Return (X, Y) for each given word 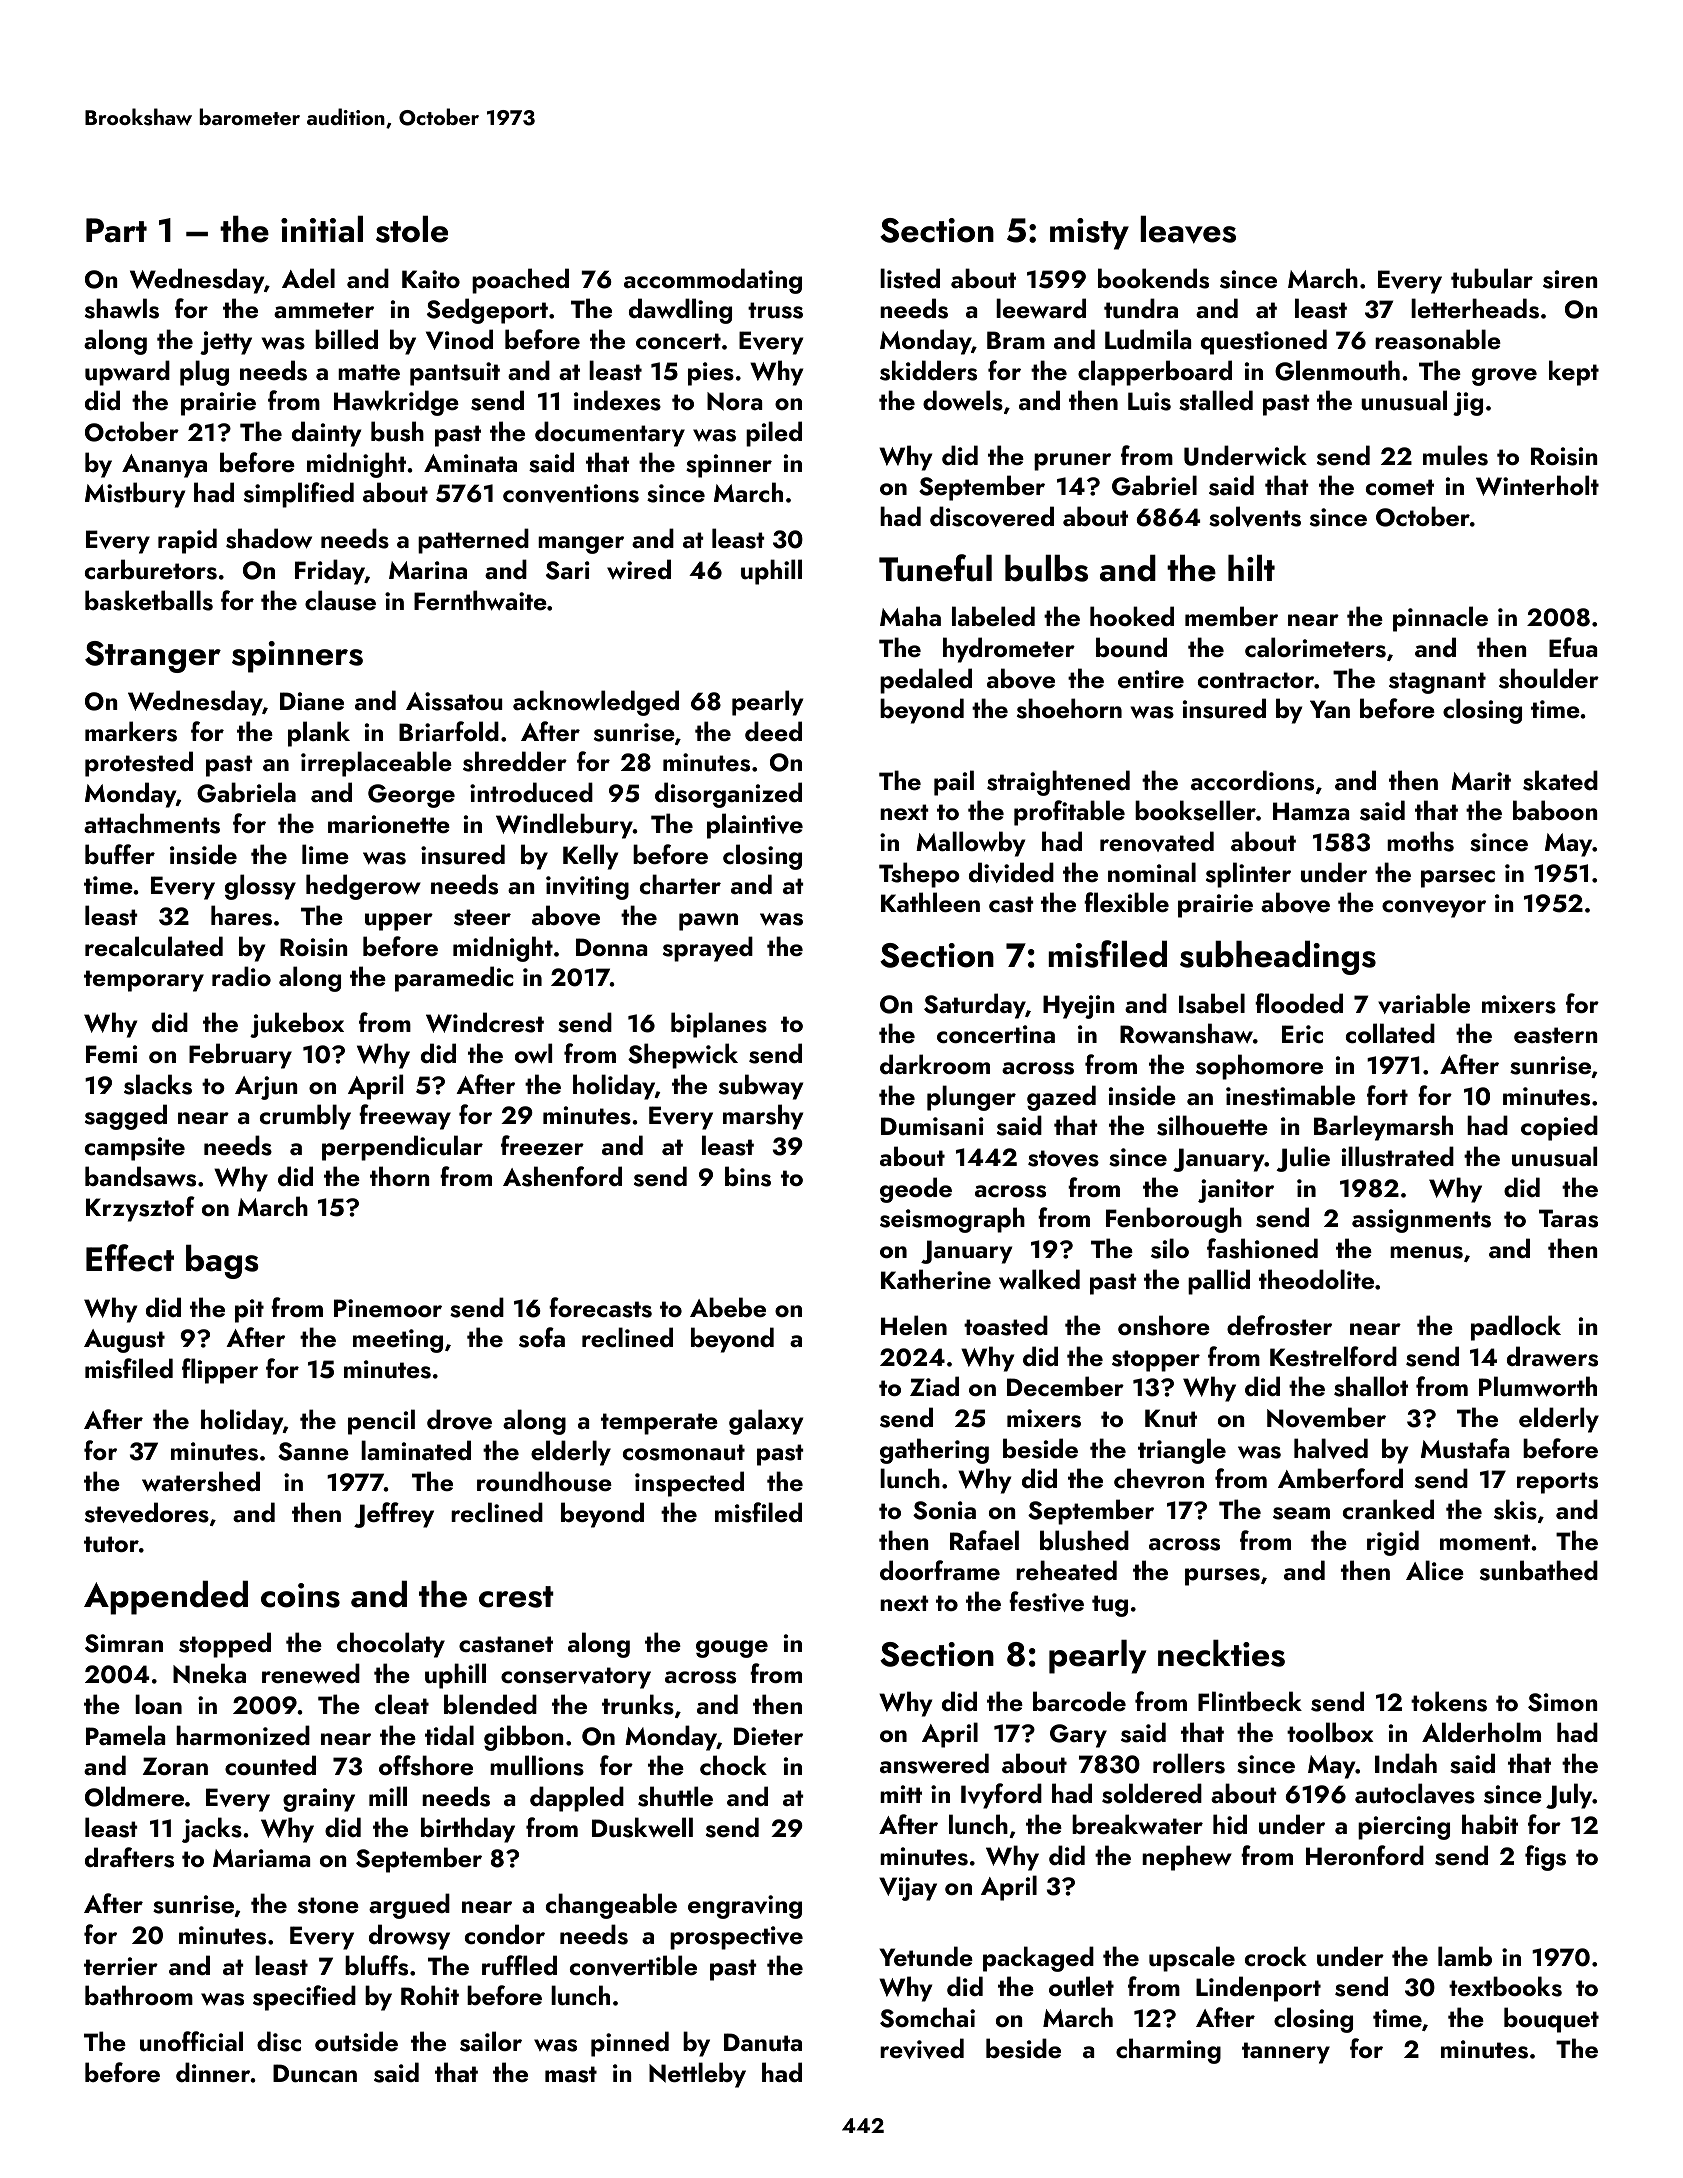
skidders (928, 370)
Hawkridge (396, 403)
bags (222, 1261)
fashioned (1262, 1248)
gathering (934, 1451)
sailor (491, 2041)
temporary (144, 981)
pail (954, 783)
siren (1570, 279)
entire (1151, 679)
